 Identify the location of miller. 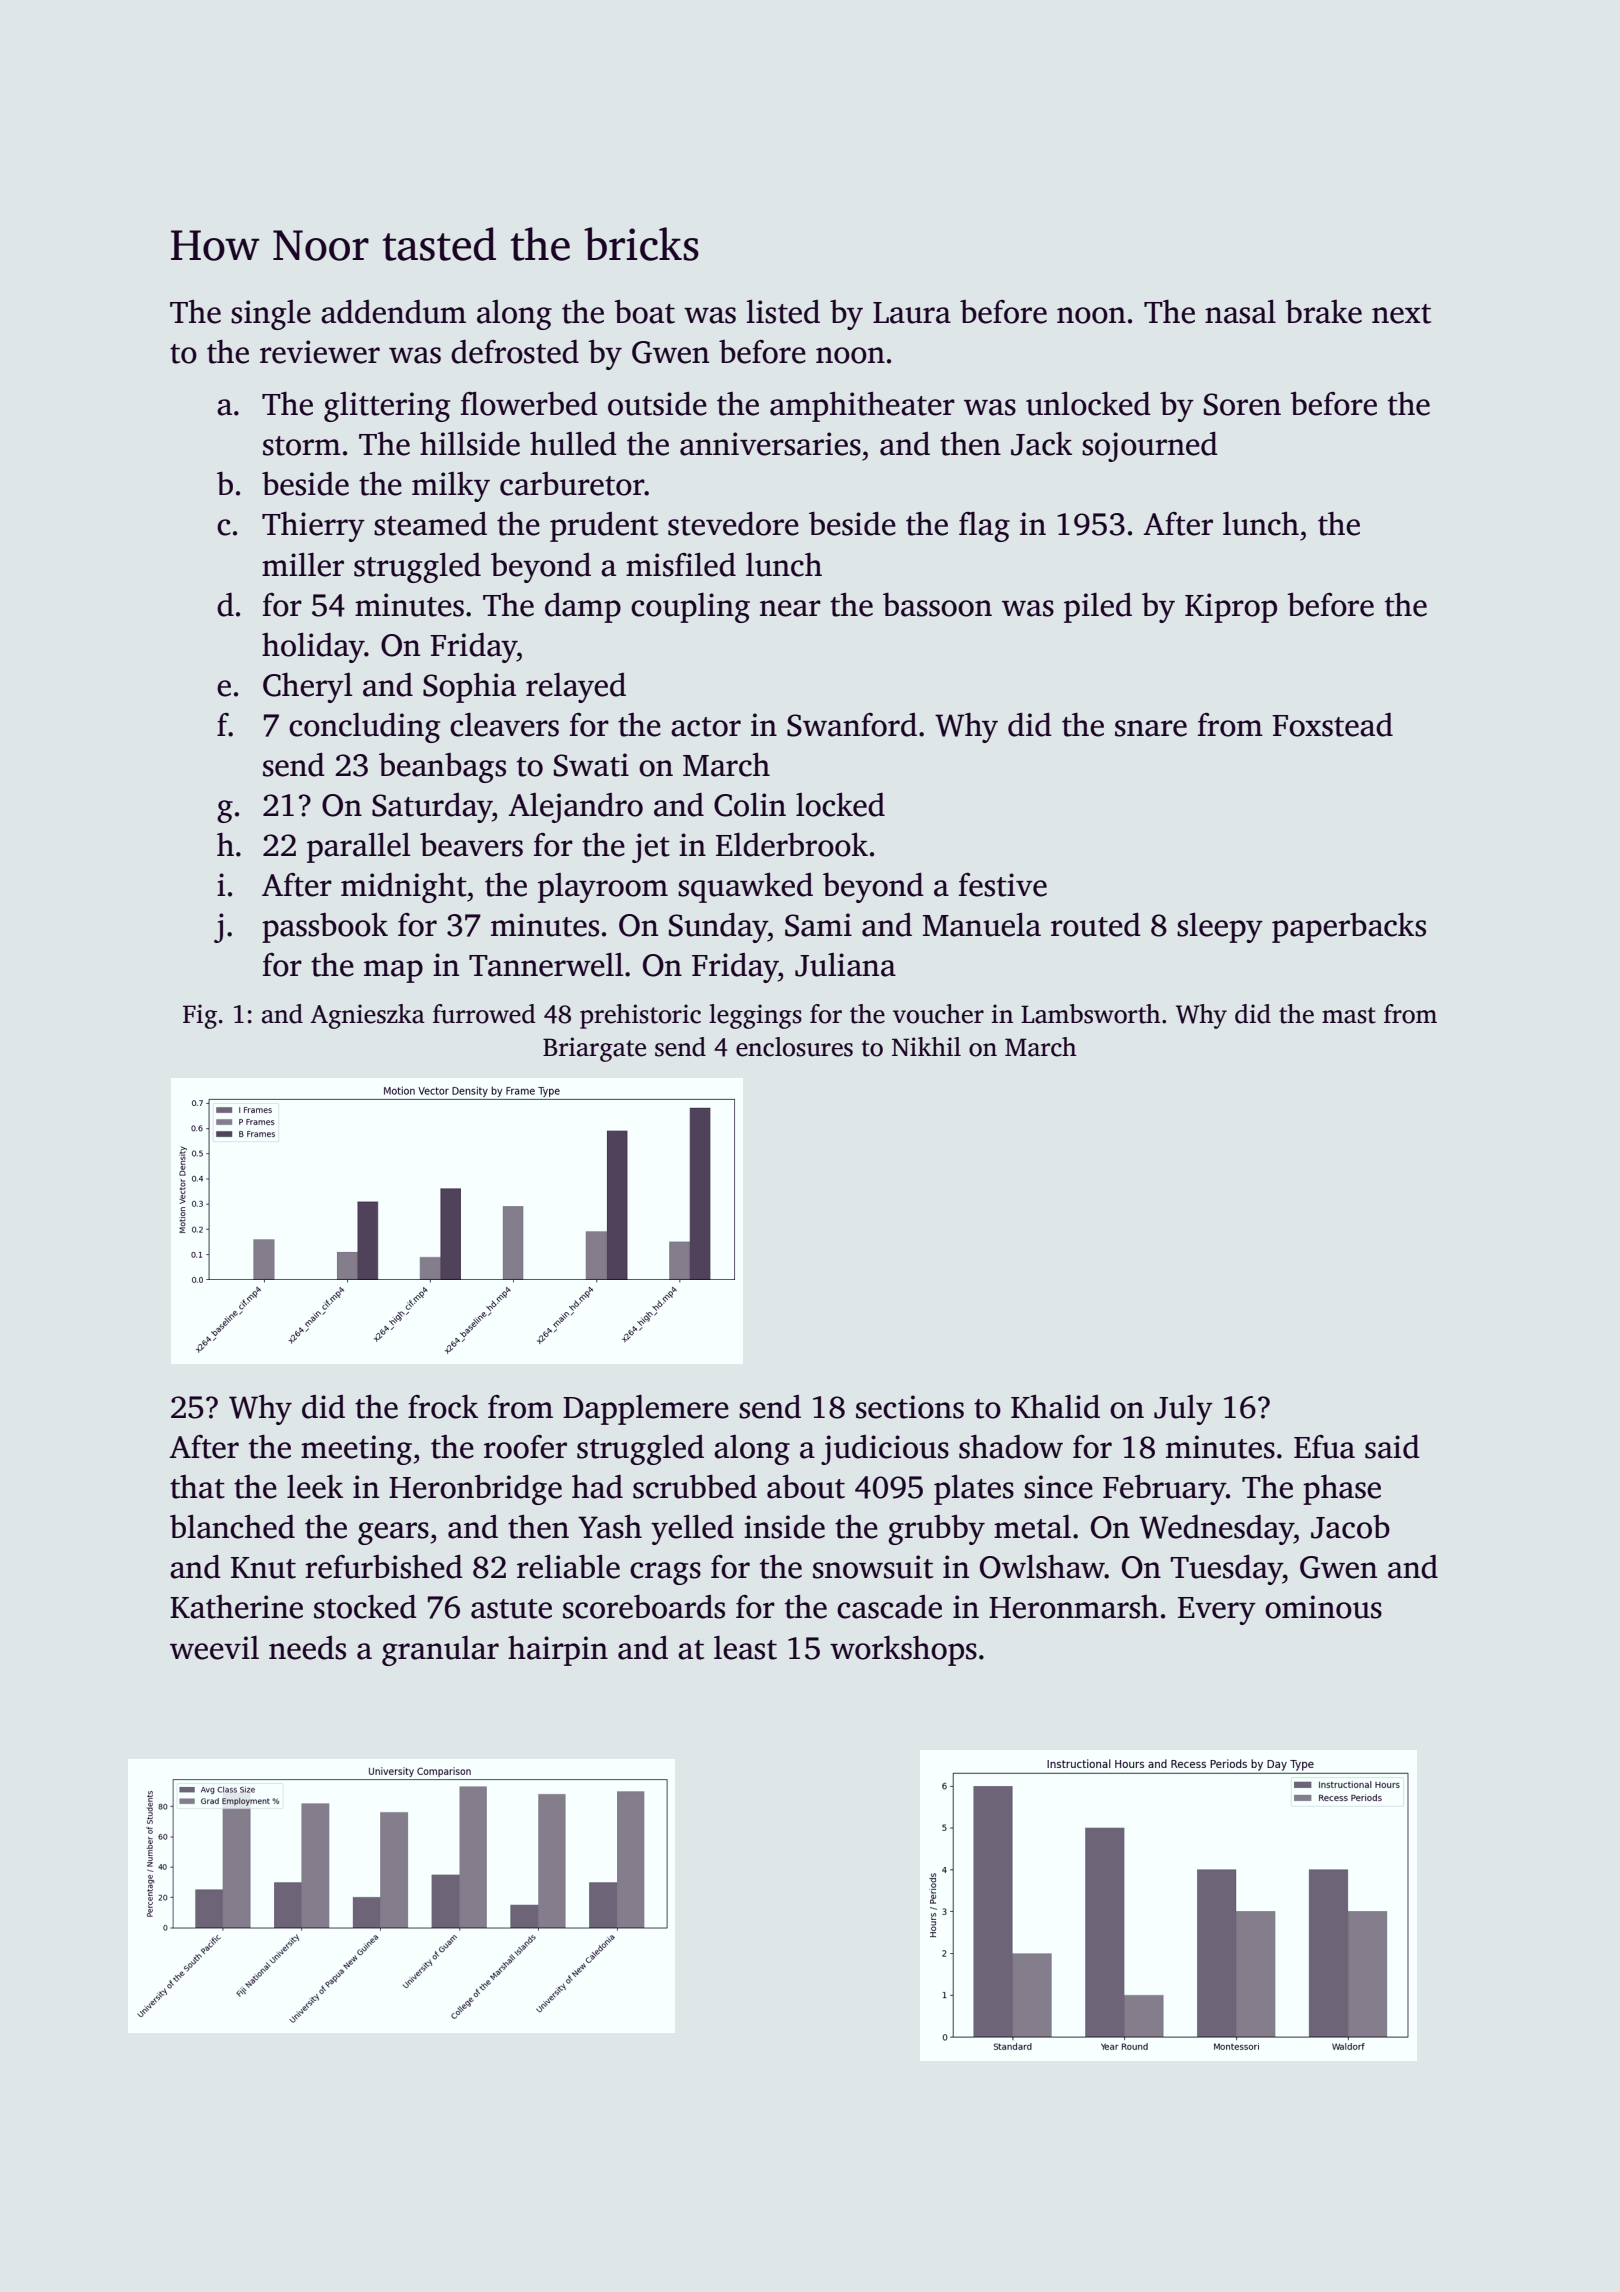
(303, 564).
